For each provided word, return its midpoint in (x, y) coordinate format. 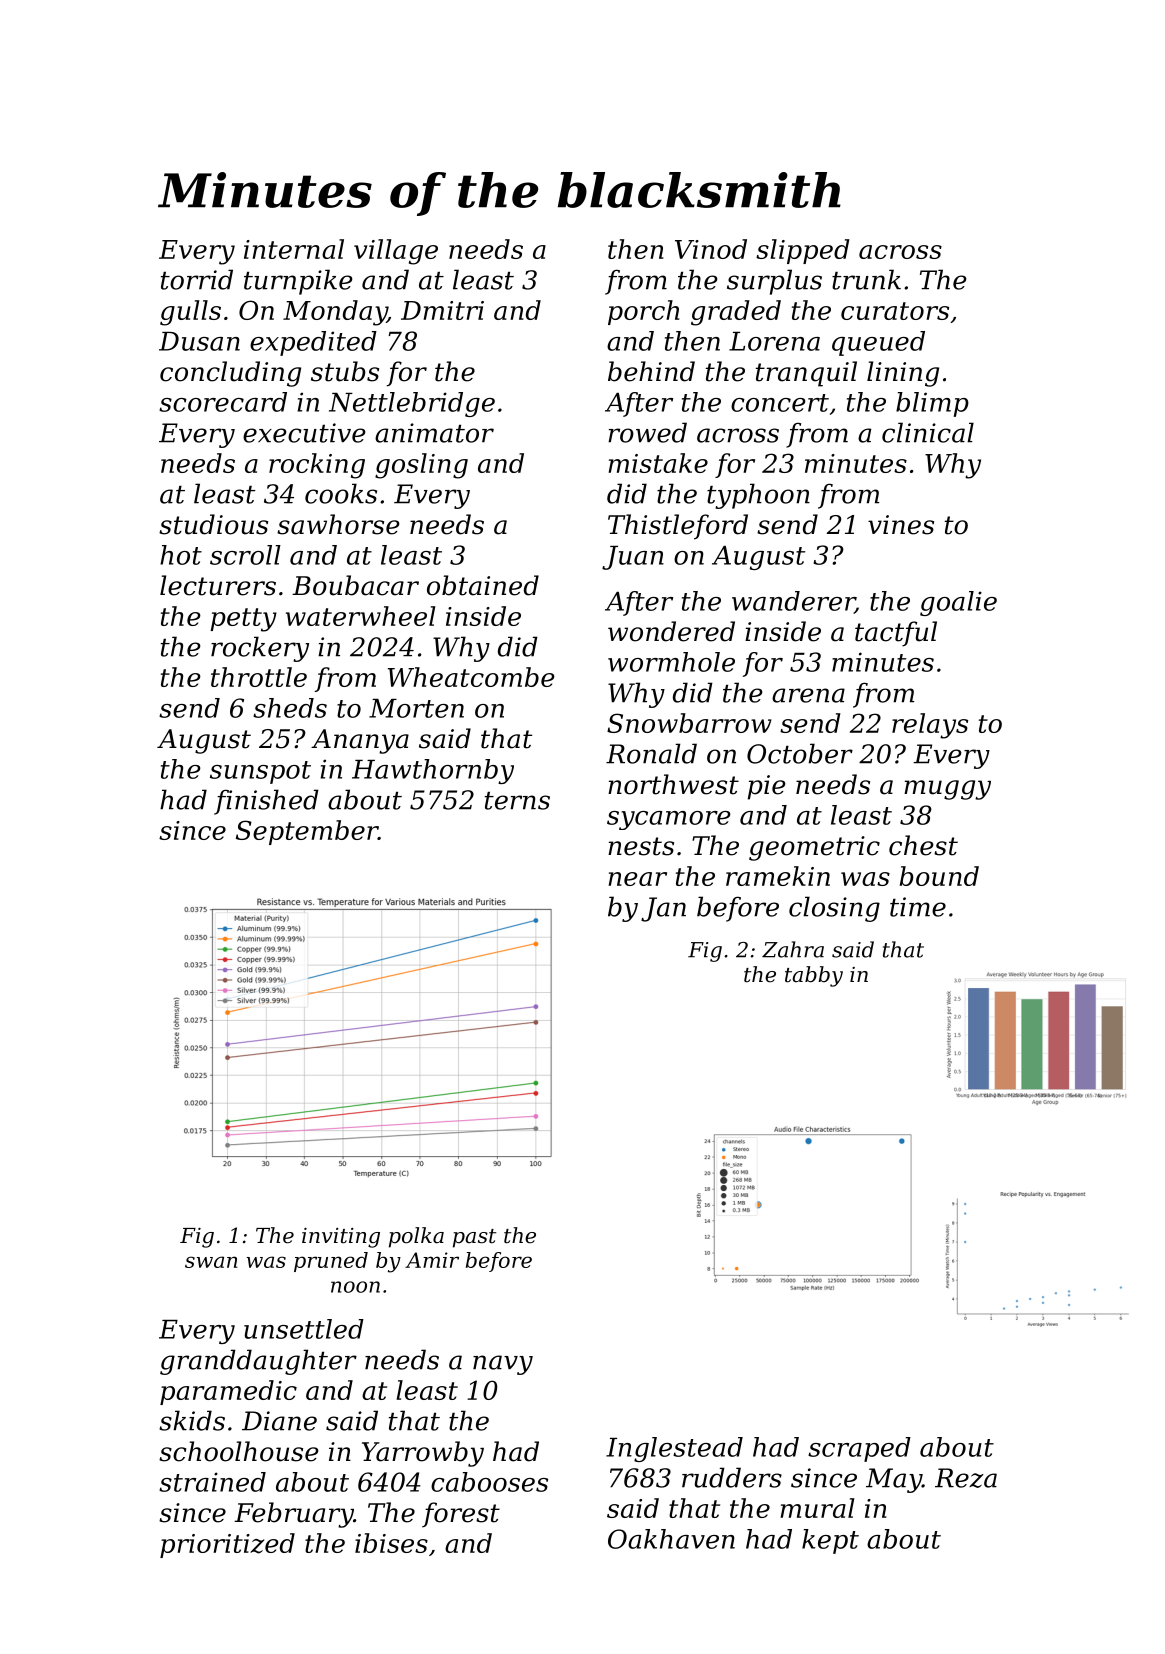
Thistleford (678, 527)
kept (830, 1541)
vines (901, 525)
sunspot (260, 772)
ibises (391, 1543)
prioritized (227, 1545)
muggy (947, 790)
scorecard (223, 402)
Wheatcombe (471, 677)
